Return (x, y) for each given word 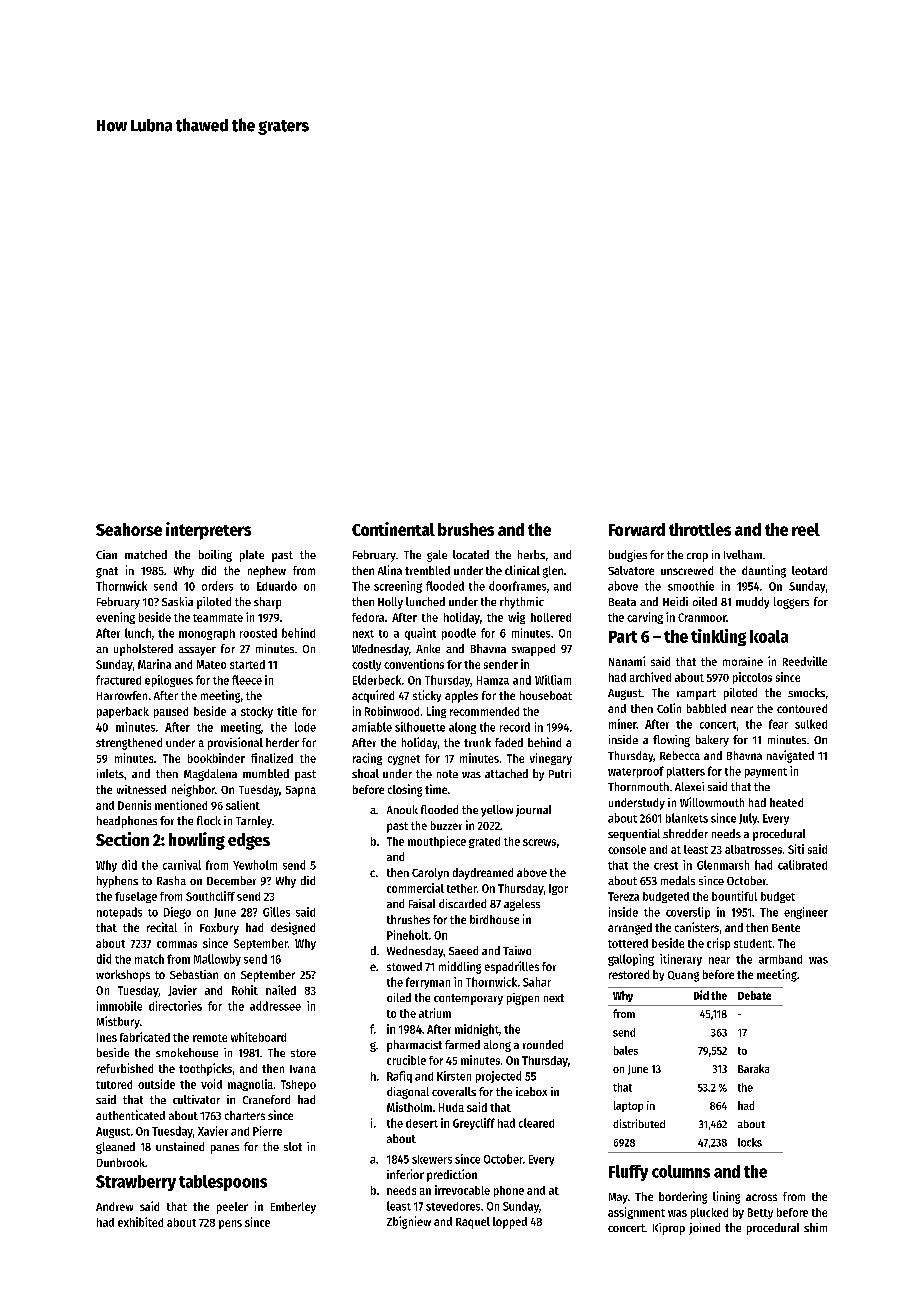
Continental (393, 529)
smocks (806, 692)
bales (626, 1050)
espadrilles (512, 967)
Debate (754, 995)
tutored (114, 1084)
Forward (637, 529)
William (553, 680)
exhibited (140, 1222)
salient (243, 805)
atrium (435, 1013)
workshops (123, 976)
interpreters (208, 531)
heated (786, 802)
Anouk (402, 809)
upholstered (143, 650)
